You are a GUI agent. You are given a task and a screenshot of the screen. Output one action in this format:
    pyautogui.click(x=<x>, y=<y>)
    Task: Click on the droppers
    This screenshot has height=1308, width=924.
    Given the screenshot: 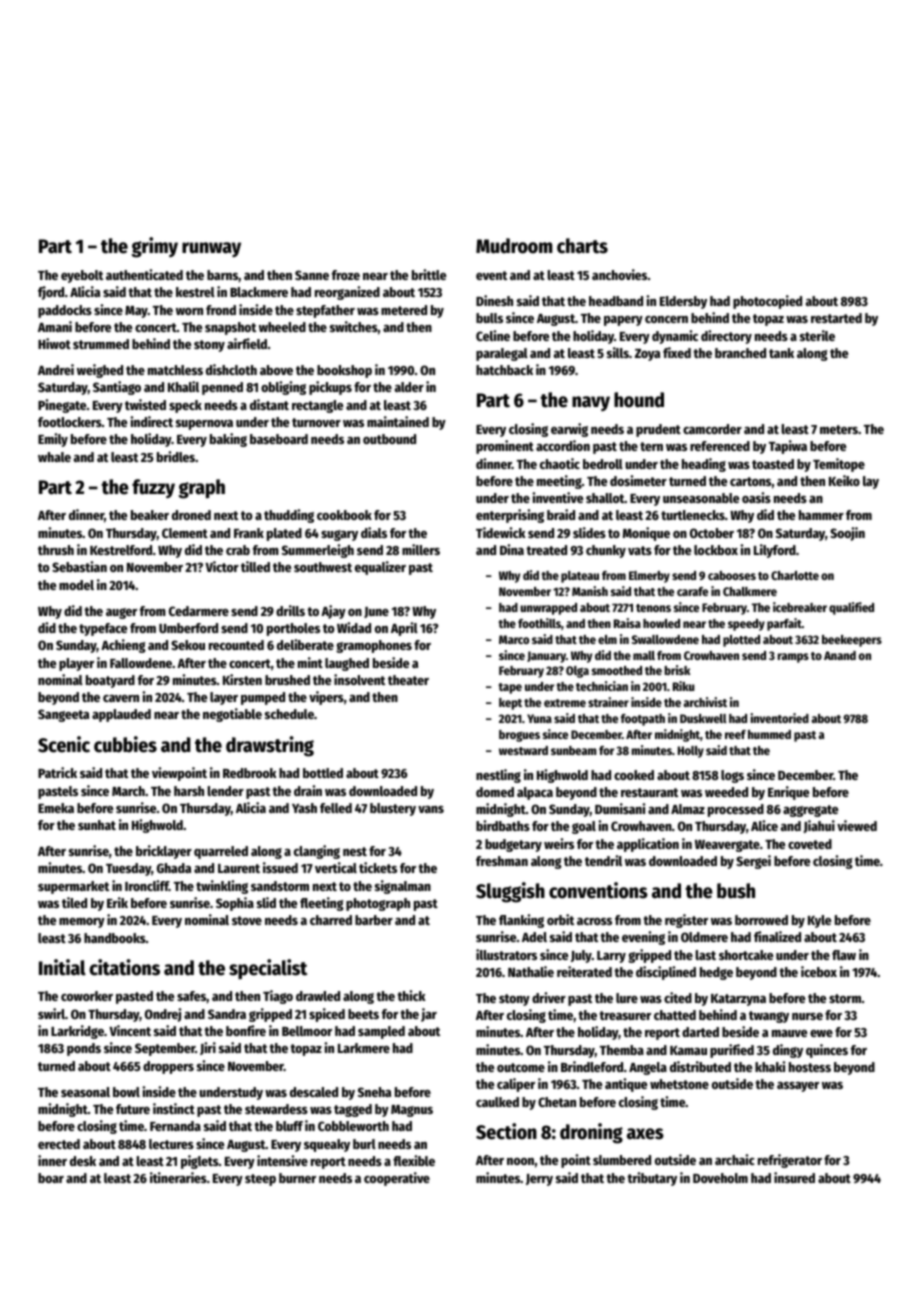 What is the action you would take?
    pyautogui.click(x=168, y=1067)
